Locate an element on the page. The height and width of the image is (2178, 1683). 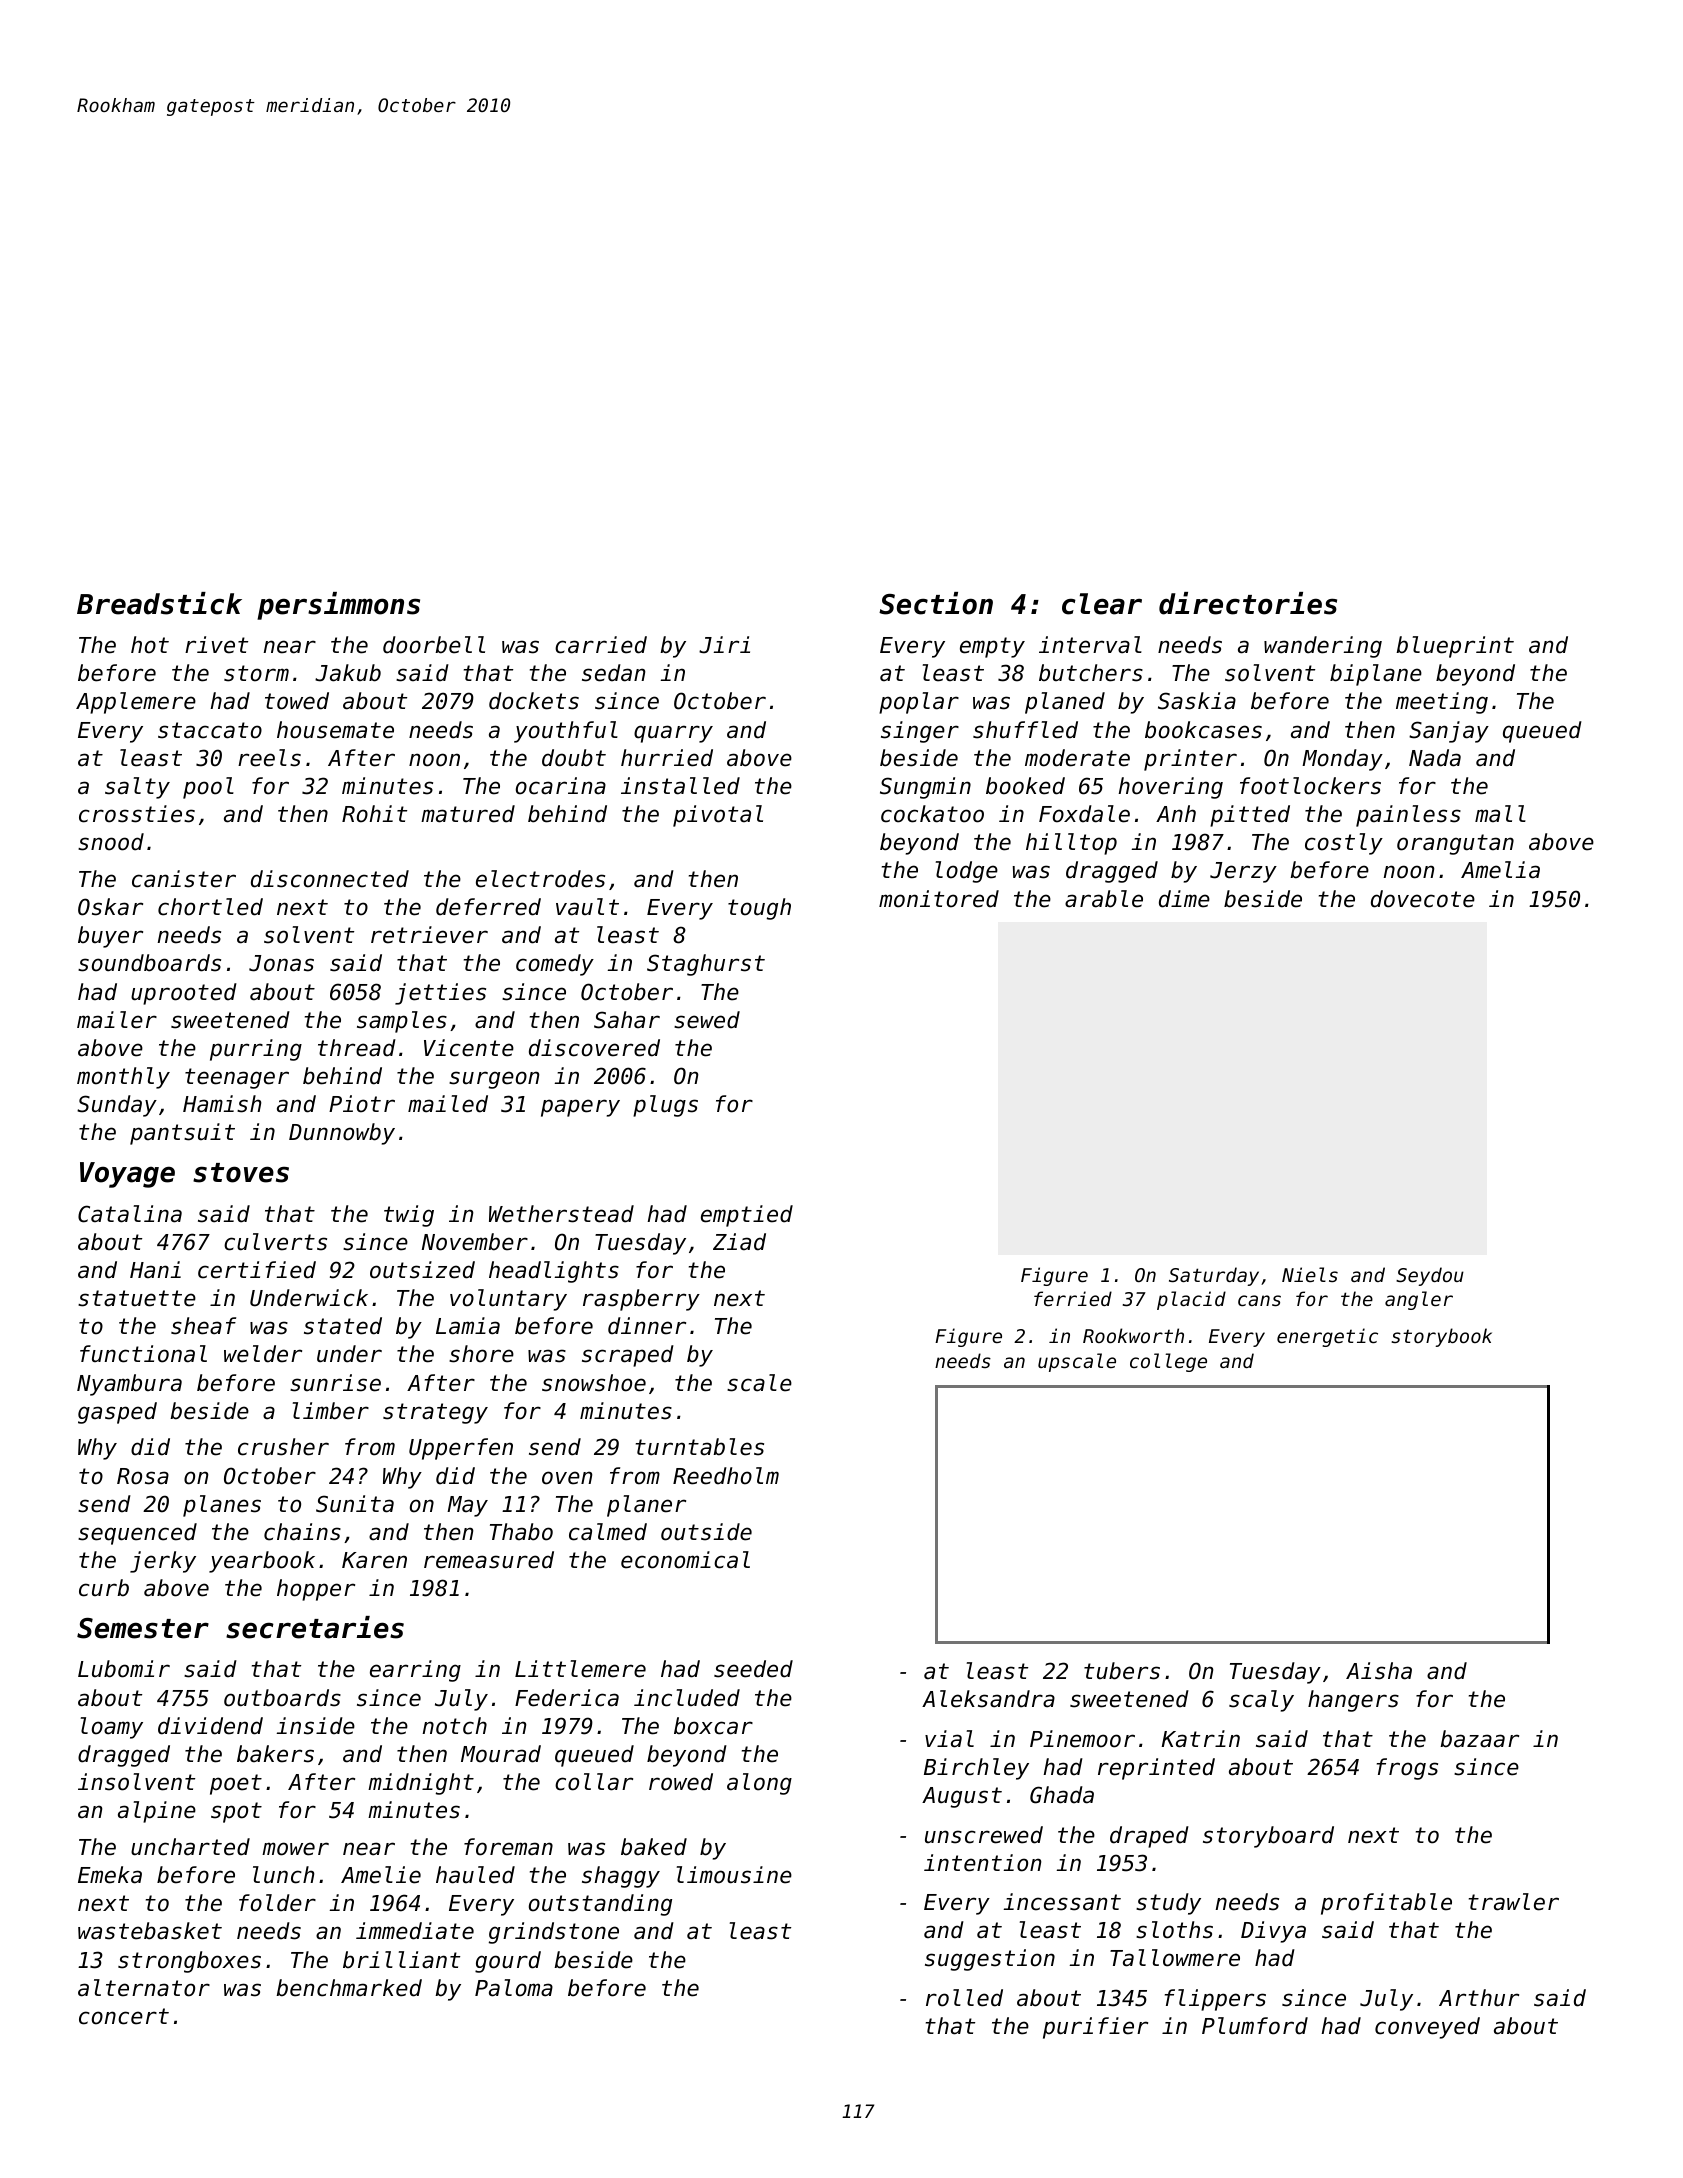
intention is located at coordinates (982, 1863).
